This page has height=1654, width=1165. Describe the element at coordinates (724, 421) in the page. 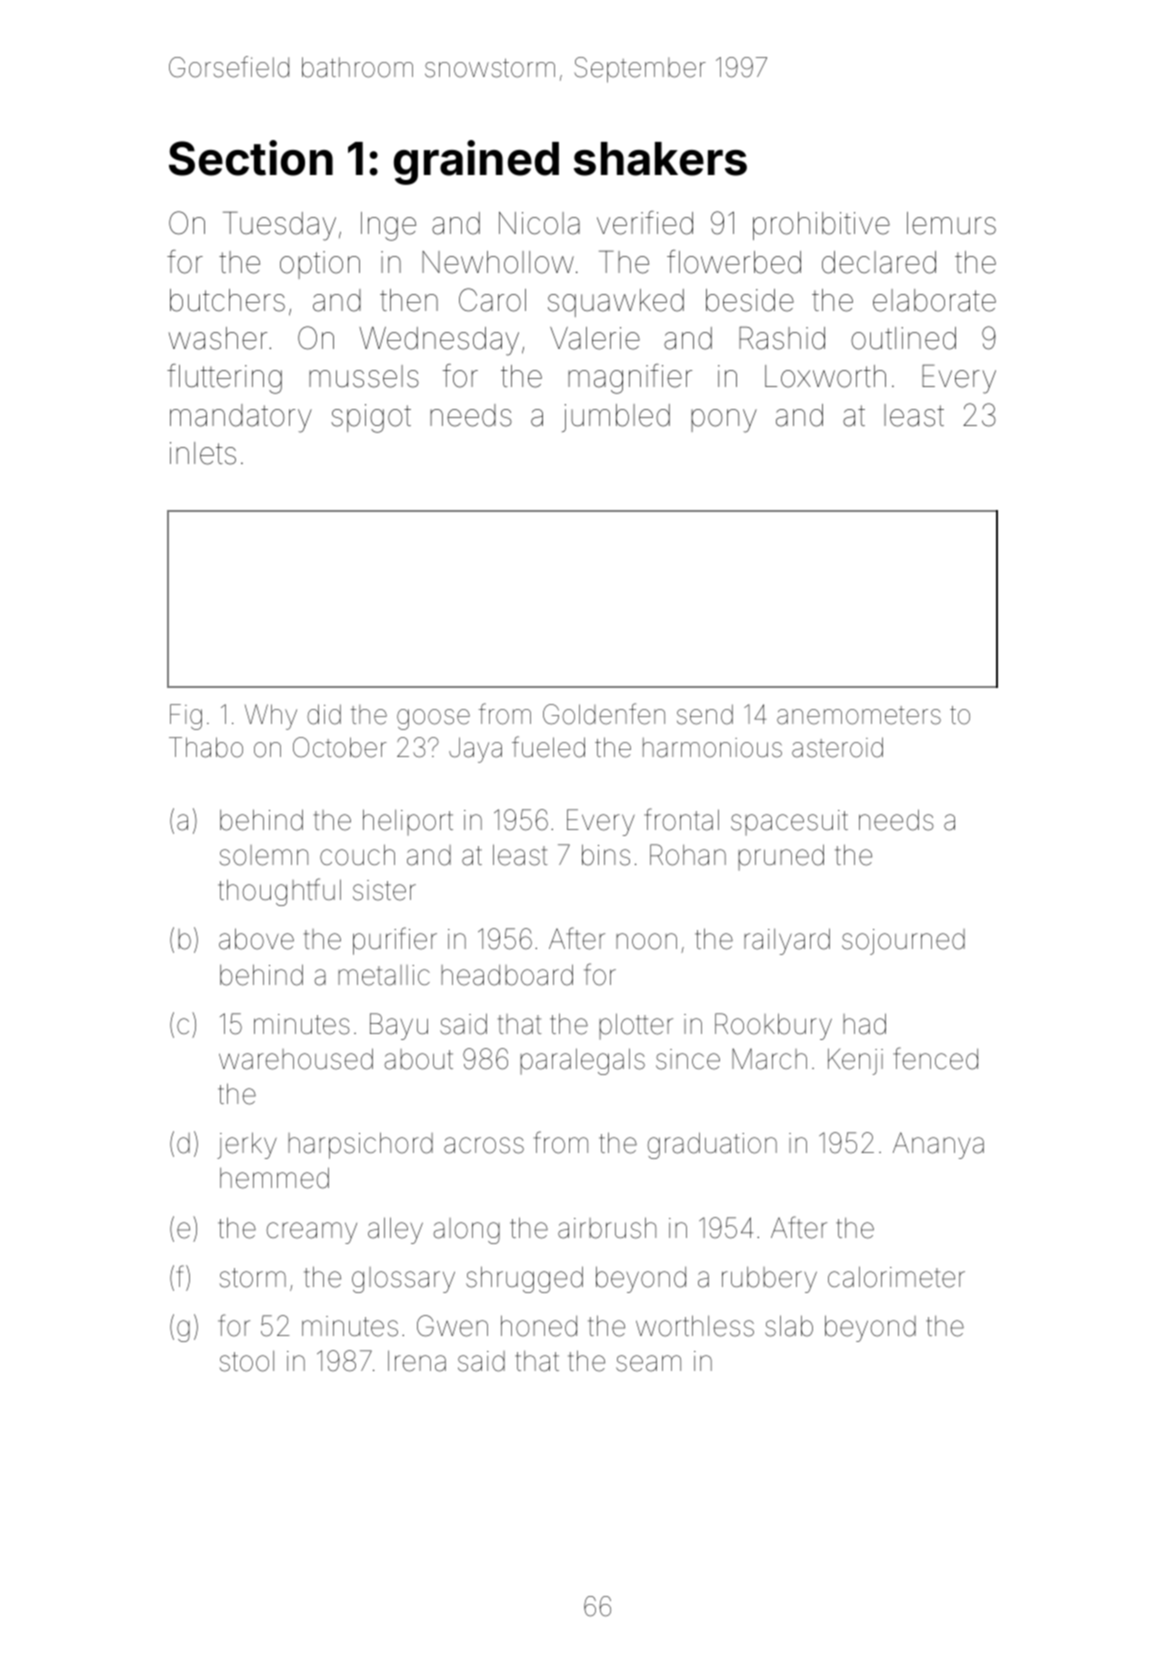

I see `pony` at that location.
